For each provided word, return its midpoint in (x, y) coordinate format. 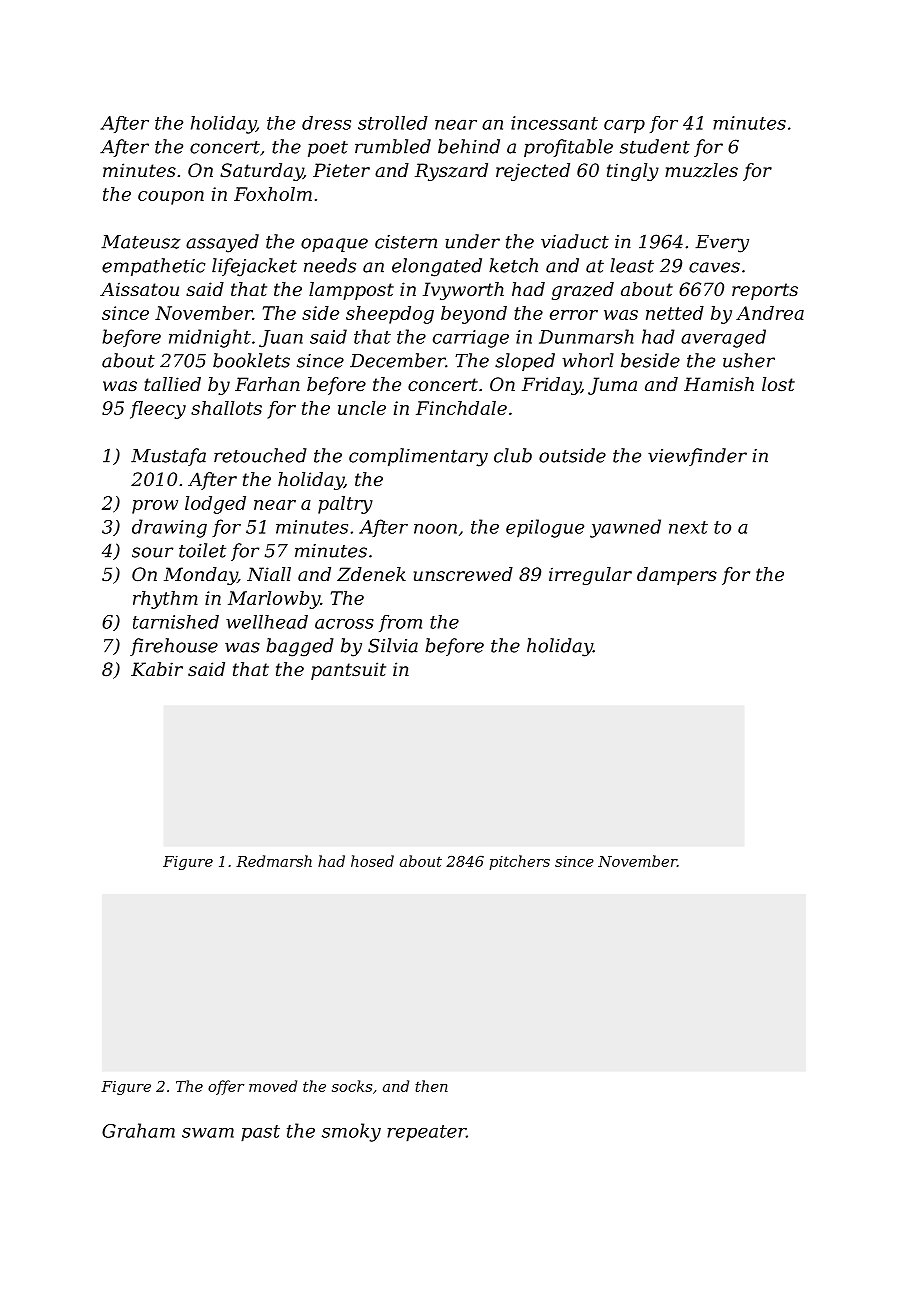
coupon (171, 198)
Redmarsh (274, 861)
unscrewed (463, 574)
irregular (590, 576)
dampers (677, 576)
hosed (372, 861)
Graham (138, 1130)
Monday (200, 576)
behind (469, 146)
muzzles (701, 170)
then (431, 1086)
